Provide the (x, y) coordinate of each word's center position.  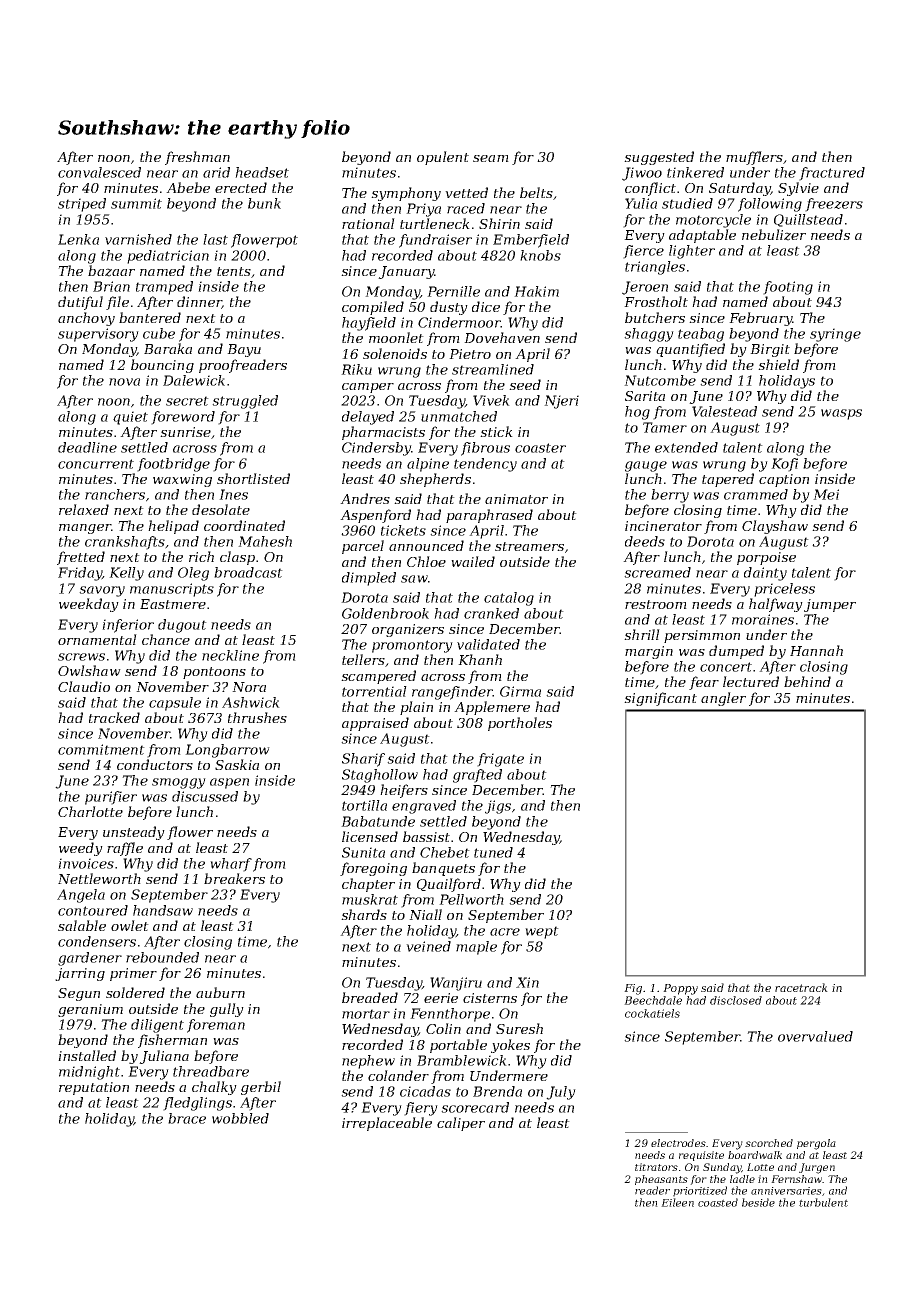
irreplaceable (387, 1124)
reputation (94, 1088)
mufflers (754, 158)
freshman (197, 158)
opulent (443, 158)
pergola (816, 1144)
